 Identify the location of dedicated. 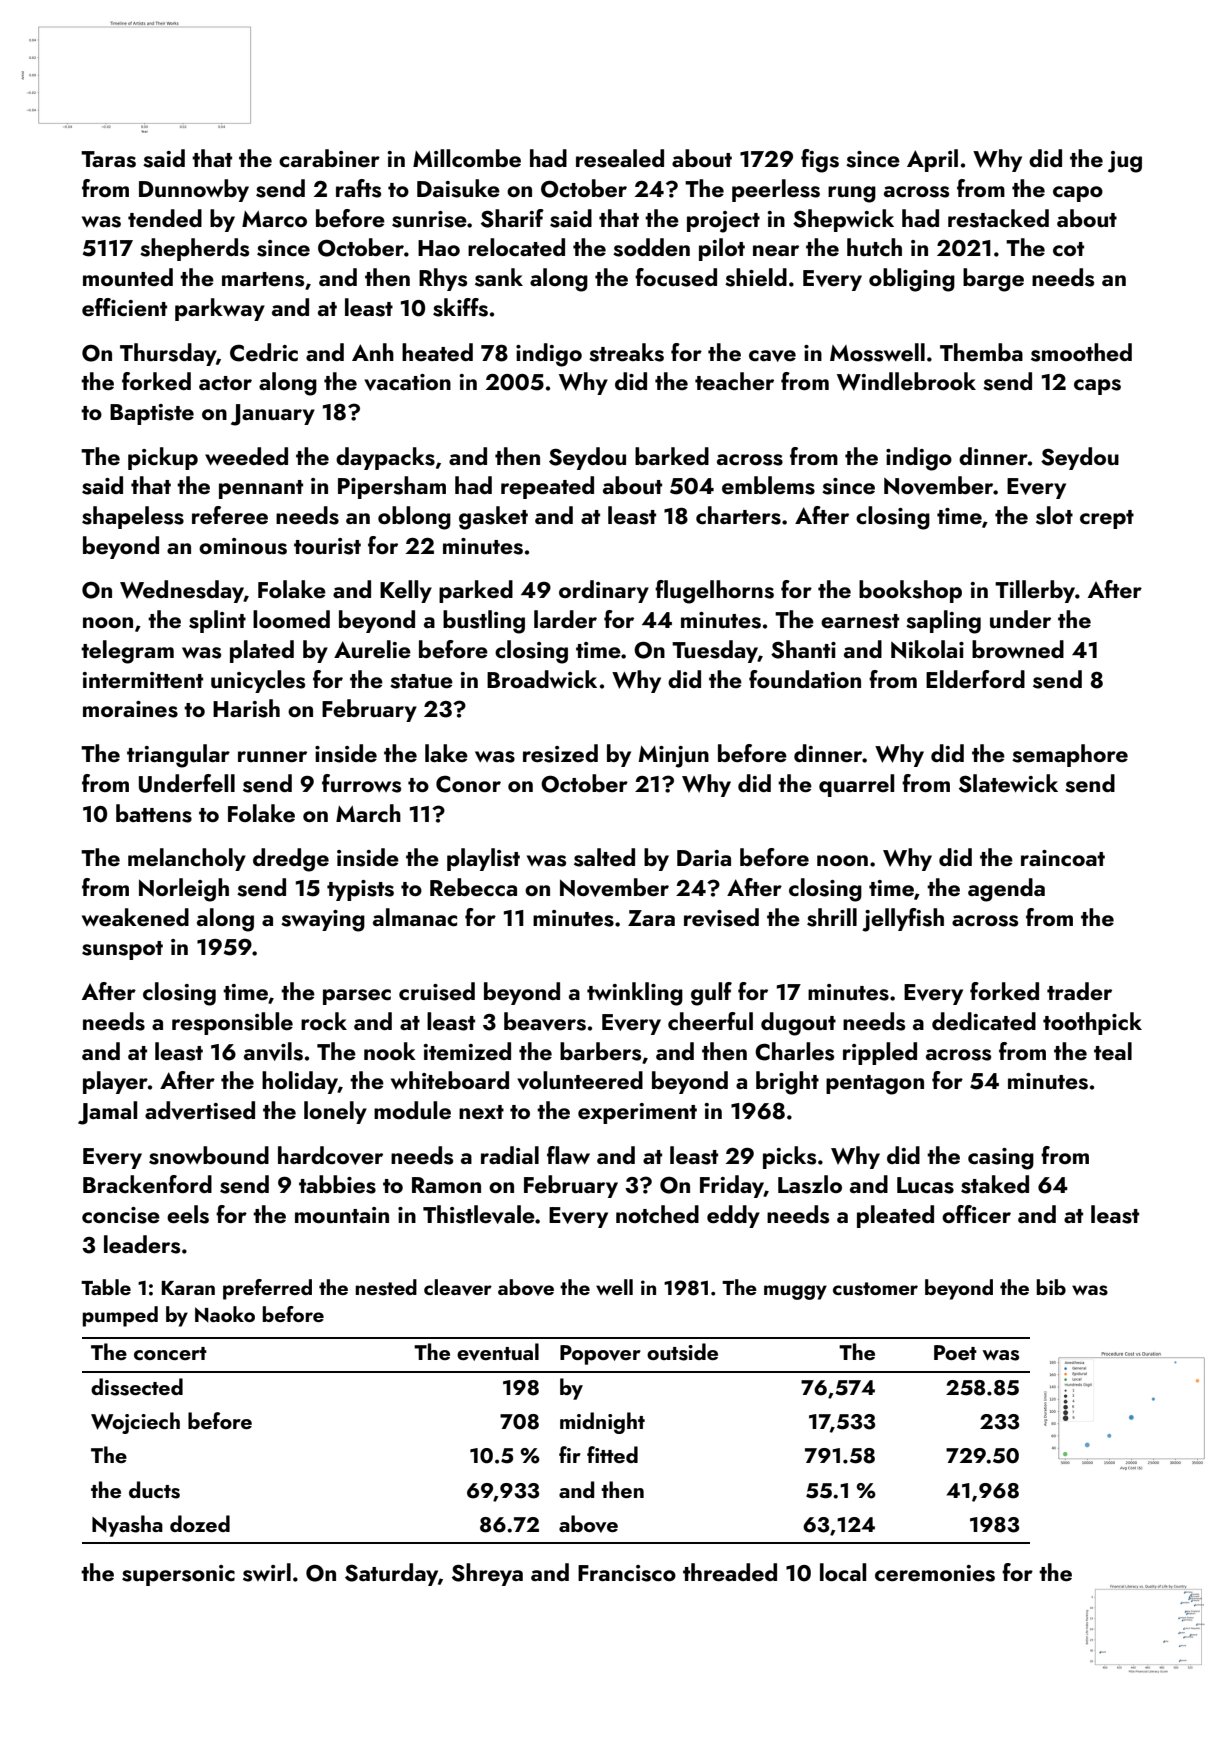
(984, 1021).
